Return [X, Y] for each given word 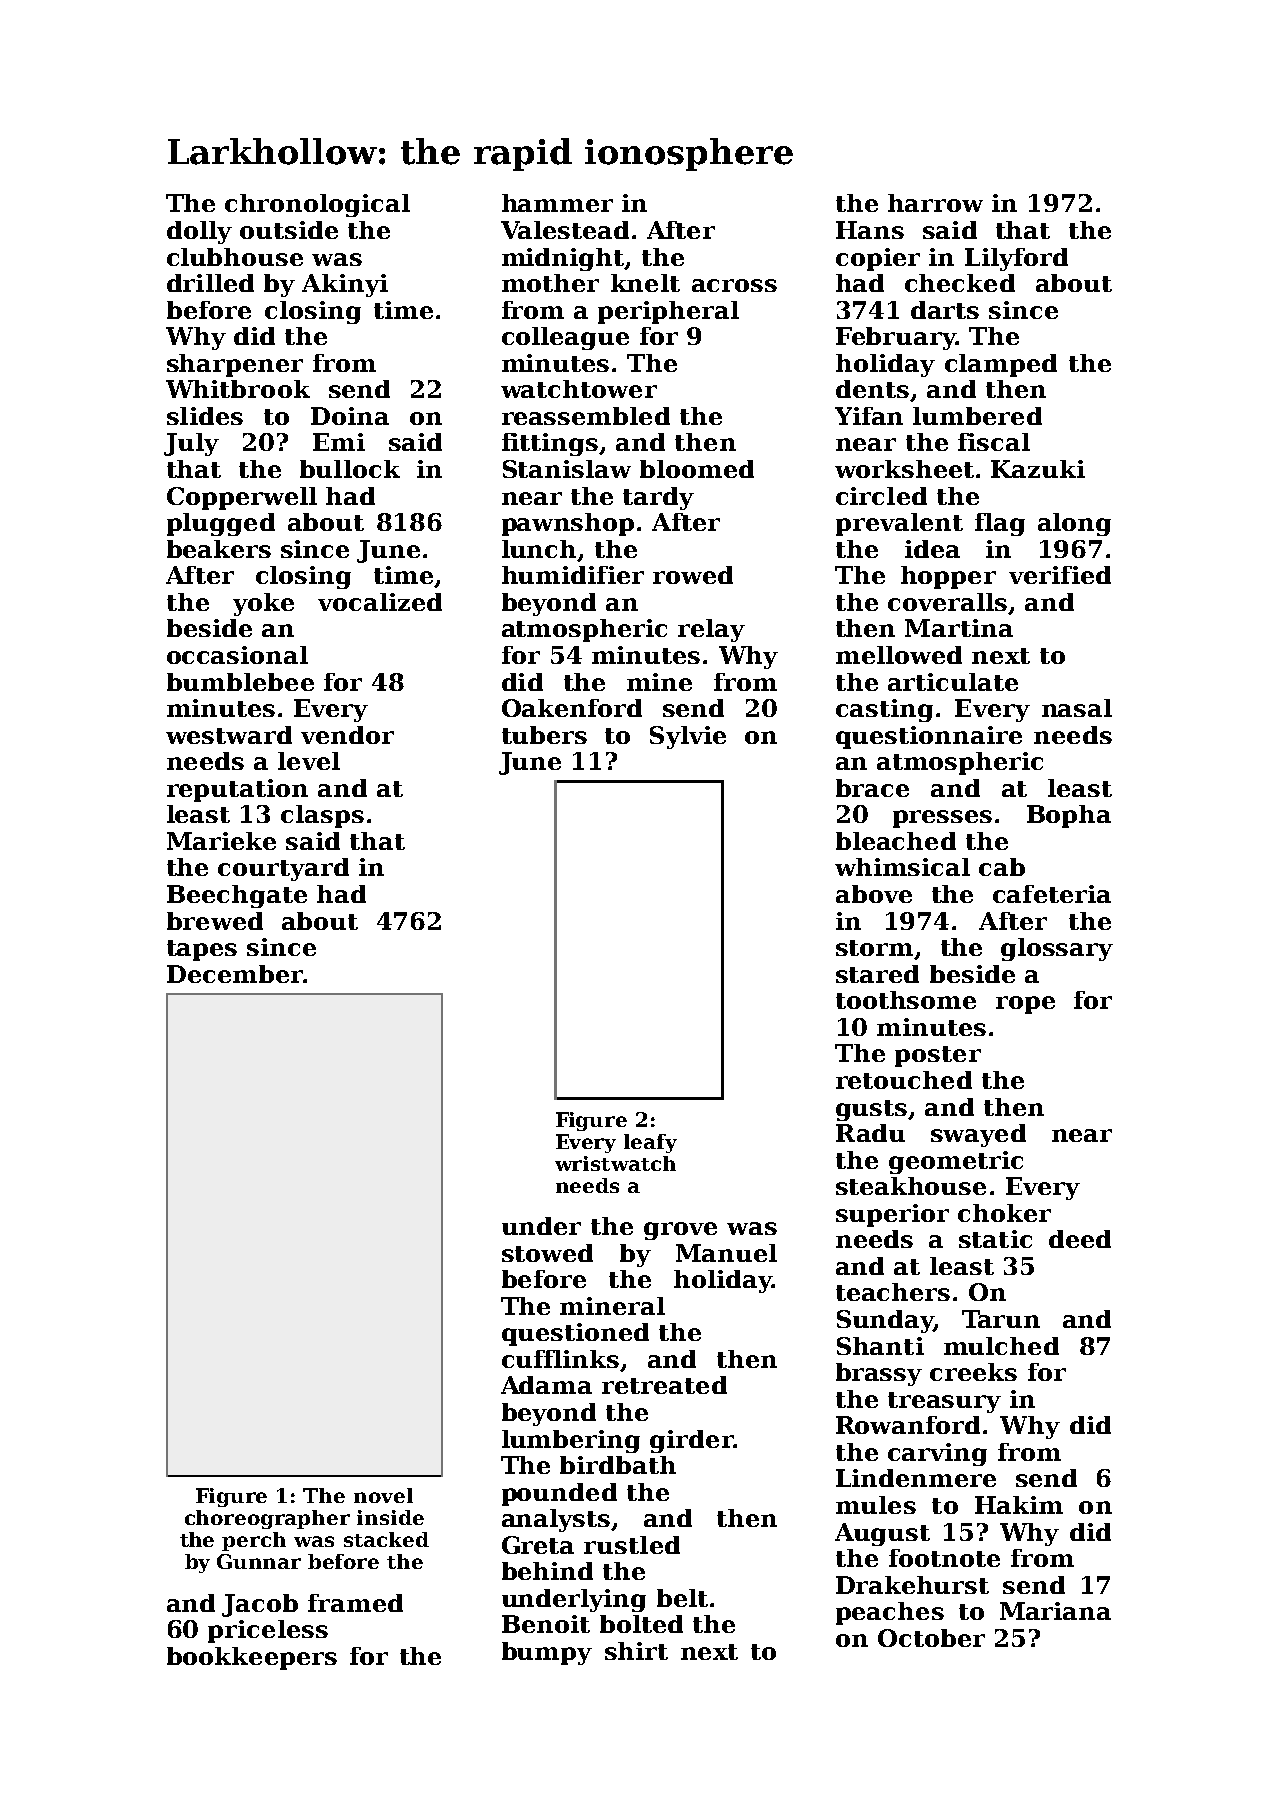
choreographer [267, 1519]
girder [691, 1441]
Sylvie [688, 737]
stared [877, 974]
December [235, 974]
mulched [1001, 1346]
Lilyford [1016, 259]
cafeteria [1052, 894]
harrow [935, 203]
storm [874, 948]
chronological [317, 205]
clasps [322, 816]
